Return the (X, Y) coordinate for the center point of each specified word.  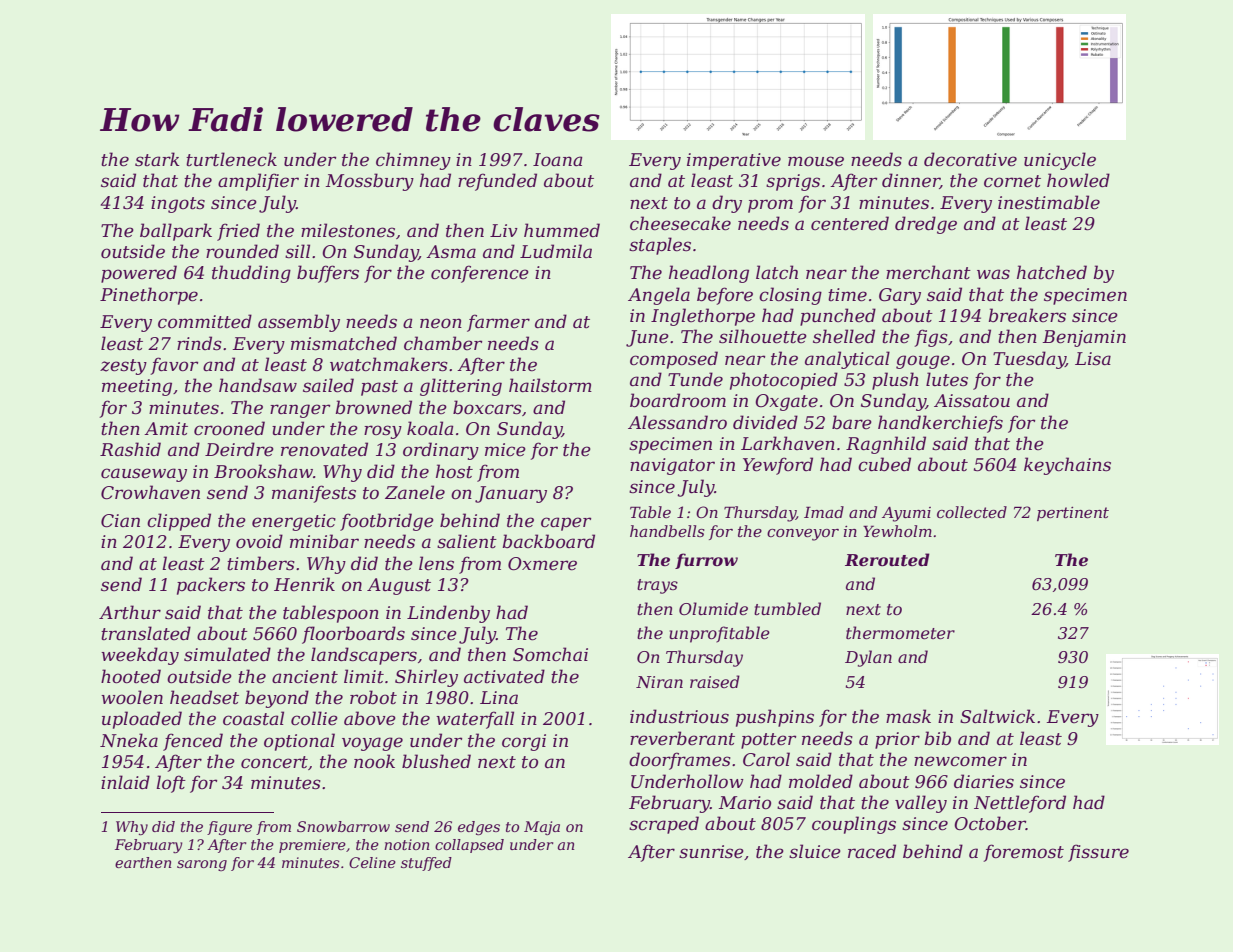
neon (441, 323)
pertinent (1073, 514)
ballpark (176, 232)
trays (657, 586)
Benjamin (1084, 338)
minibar (324, 541)
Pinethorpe (149, 296)
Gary (900, 296)
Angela (659, 296)
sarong (202, 865)
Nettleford (1020, 804)
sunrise (711, 851)
